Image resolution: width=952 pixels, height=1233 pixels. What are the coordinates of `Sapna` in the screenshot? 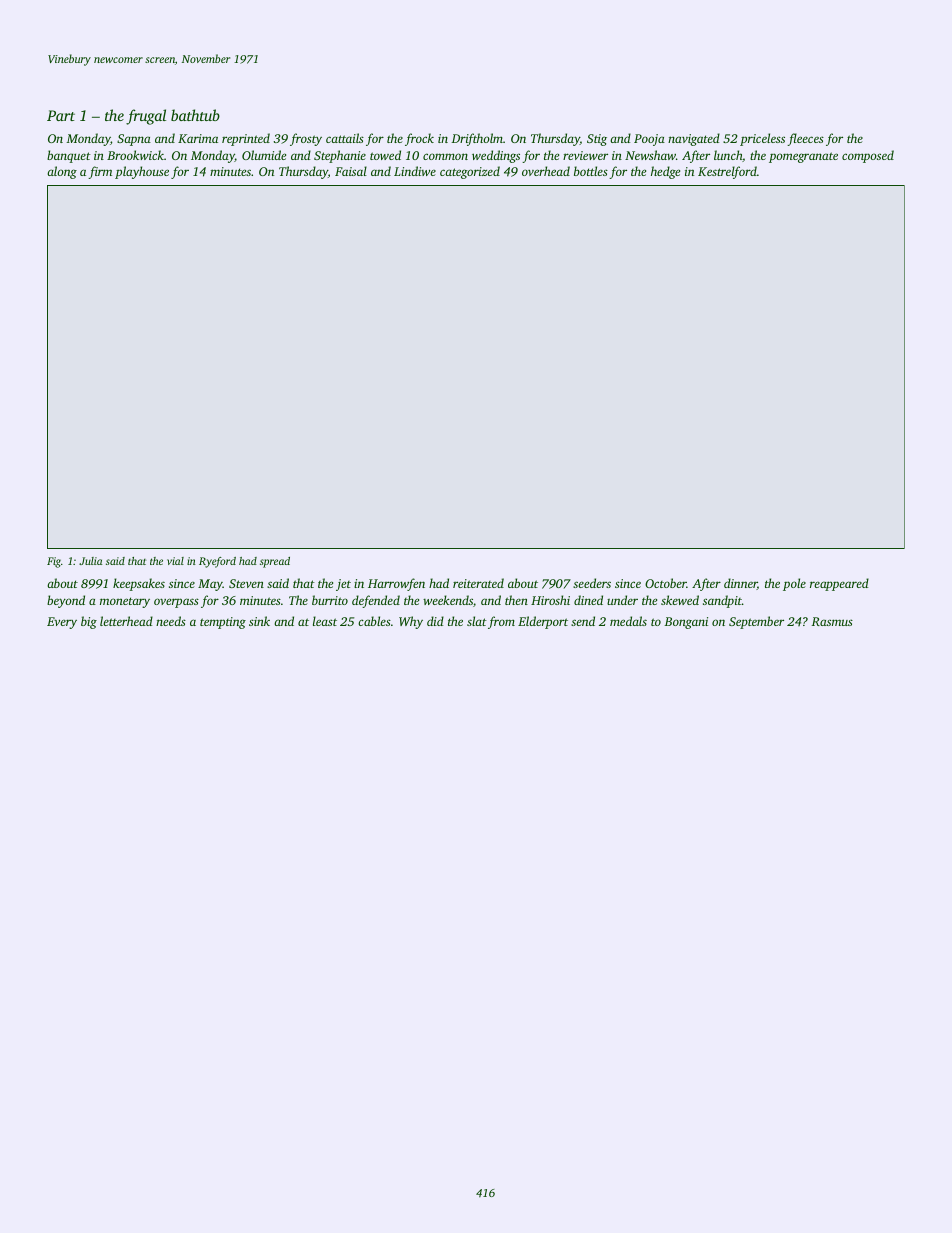 It's located at (134, 140).
